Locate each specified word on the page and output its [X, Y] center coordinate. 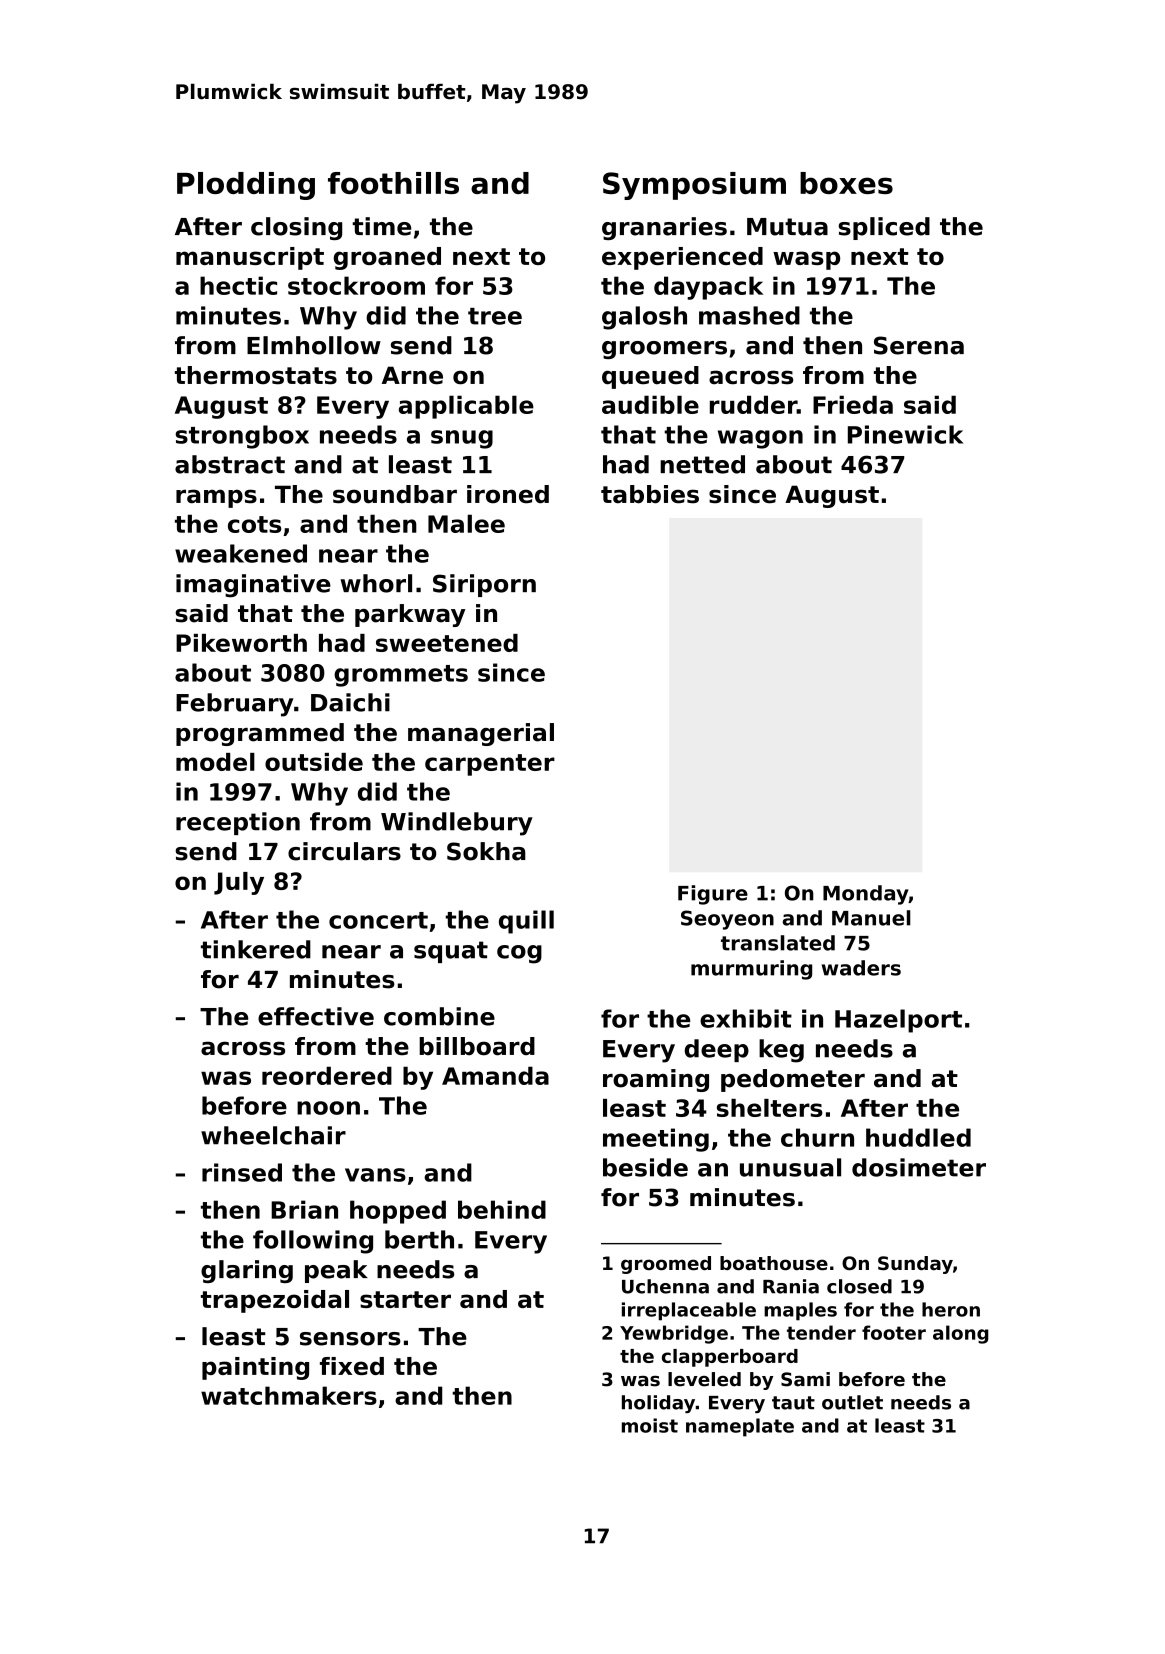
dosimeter [919, 1167]
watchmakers [289, 1395]
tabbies [650, 494]
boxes [846, 183]
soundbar [395, 494]
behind [502, 1209]
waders [861, 968]
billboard [477, 1046]
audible [650, 404]
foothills [393, 183]
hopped [398, 1212]
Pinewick [905, 434]
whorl [376, 583]
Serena [919, 345]
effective [316, 1016]
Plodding [246, 186]
